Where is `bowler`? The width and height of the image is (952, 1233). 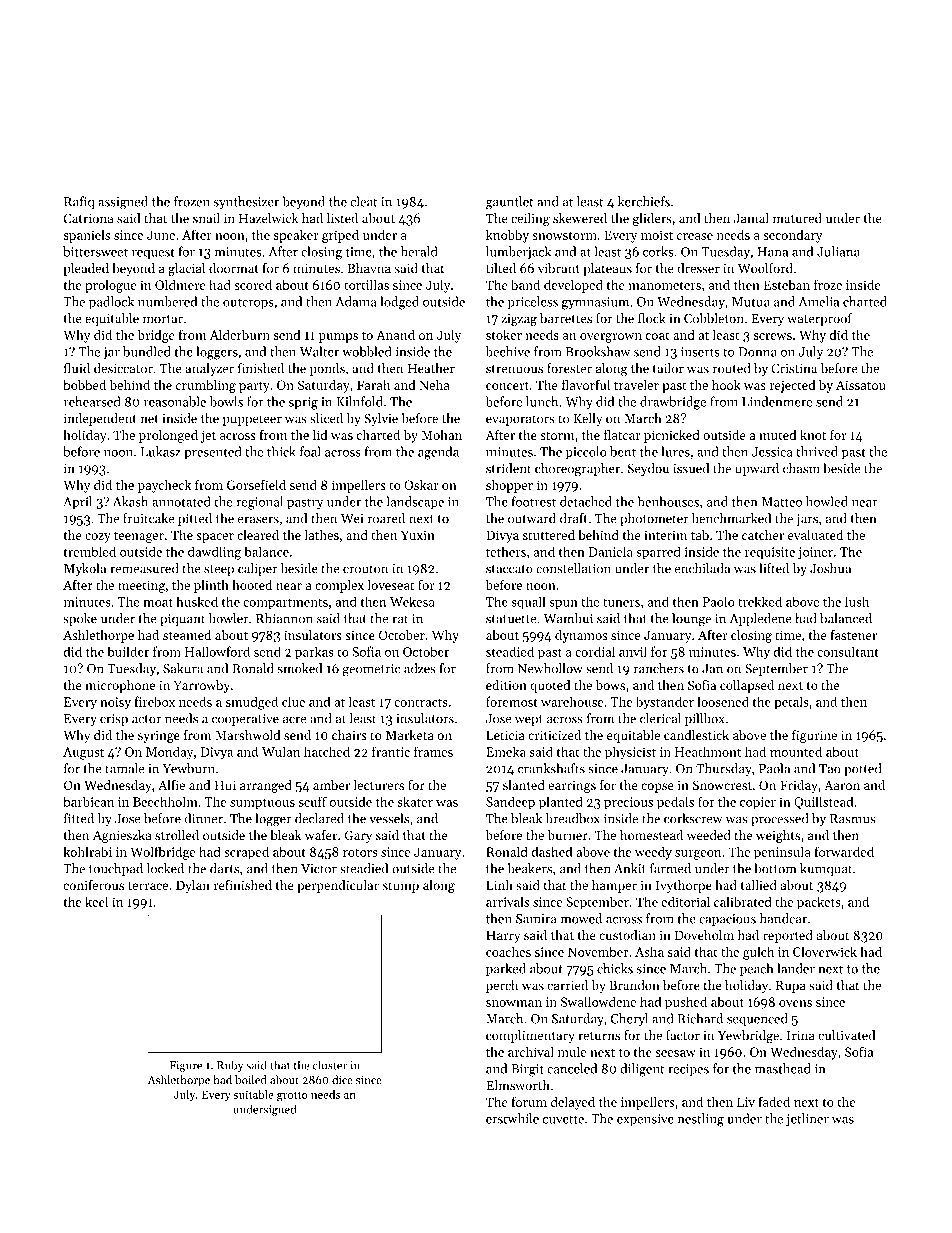
bowler is located at coordinates (228, 618).
